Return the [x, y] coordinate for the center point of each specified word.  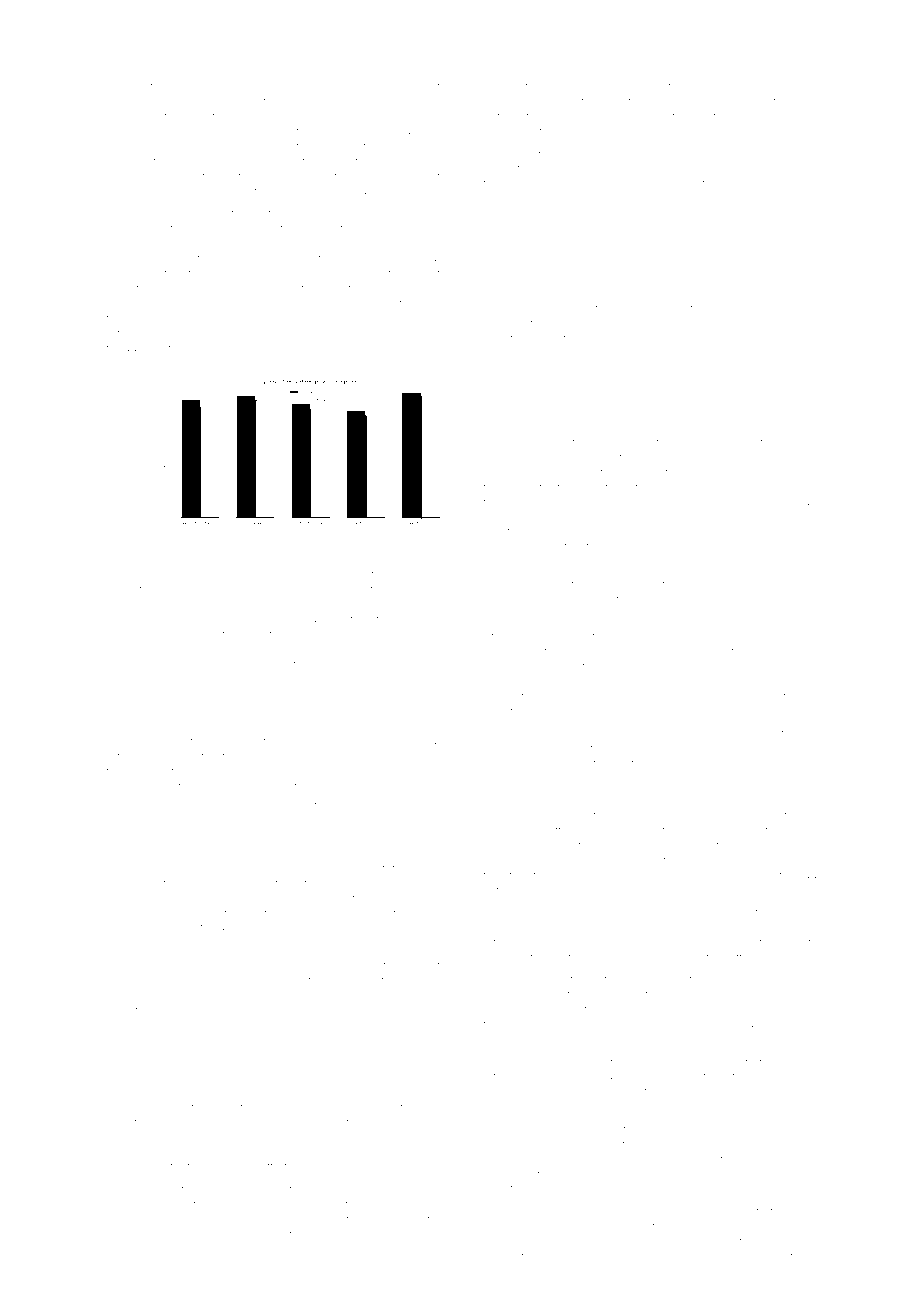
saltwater [529, 488]
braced [799, 600]
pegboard [414, 651]
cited [529, 87]
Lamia [645, 1077]
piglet [120, 945]
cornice [676, 488]
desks [267, 117]
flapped [419, 1108]
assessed [290, 1152]
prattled [280, 334]
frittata [742, 957]
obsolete [182, 665]
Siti [490, 1076]
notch [704, 87]
